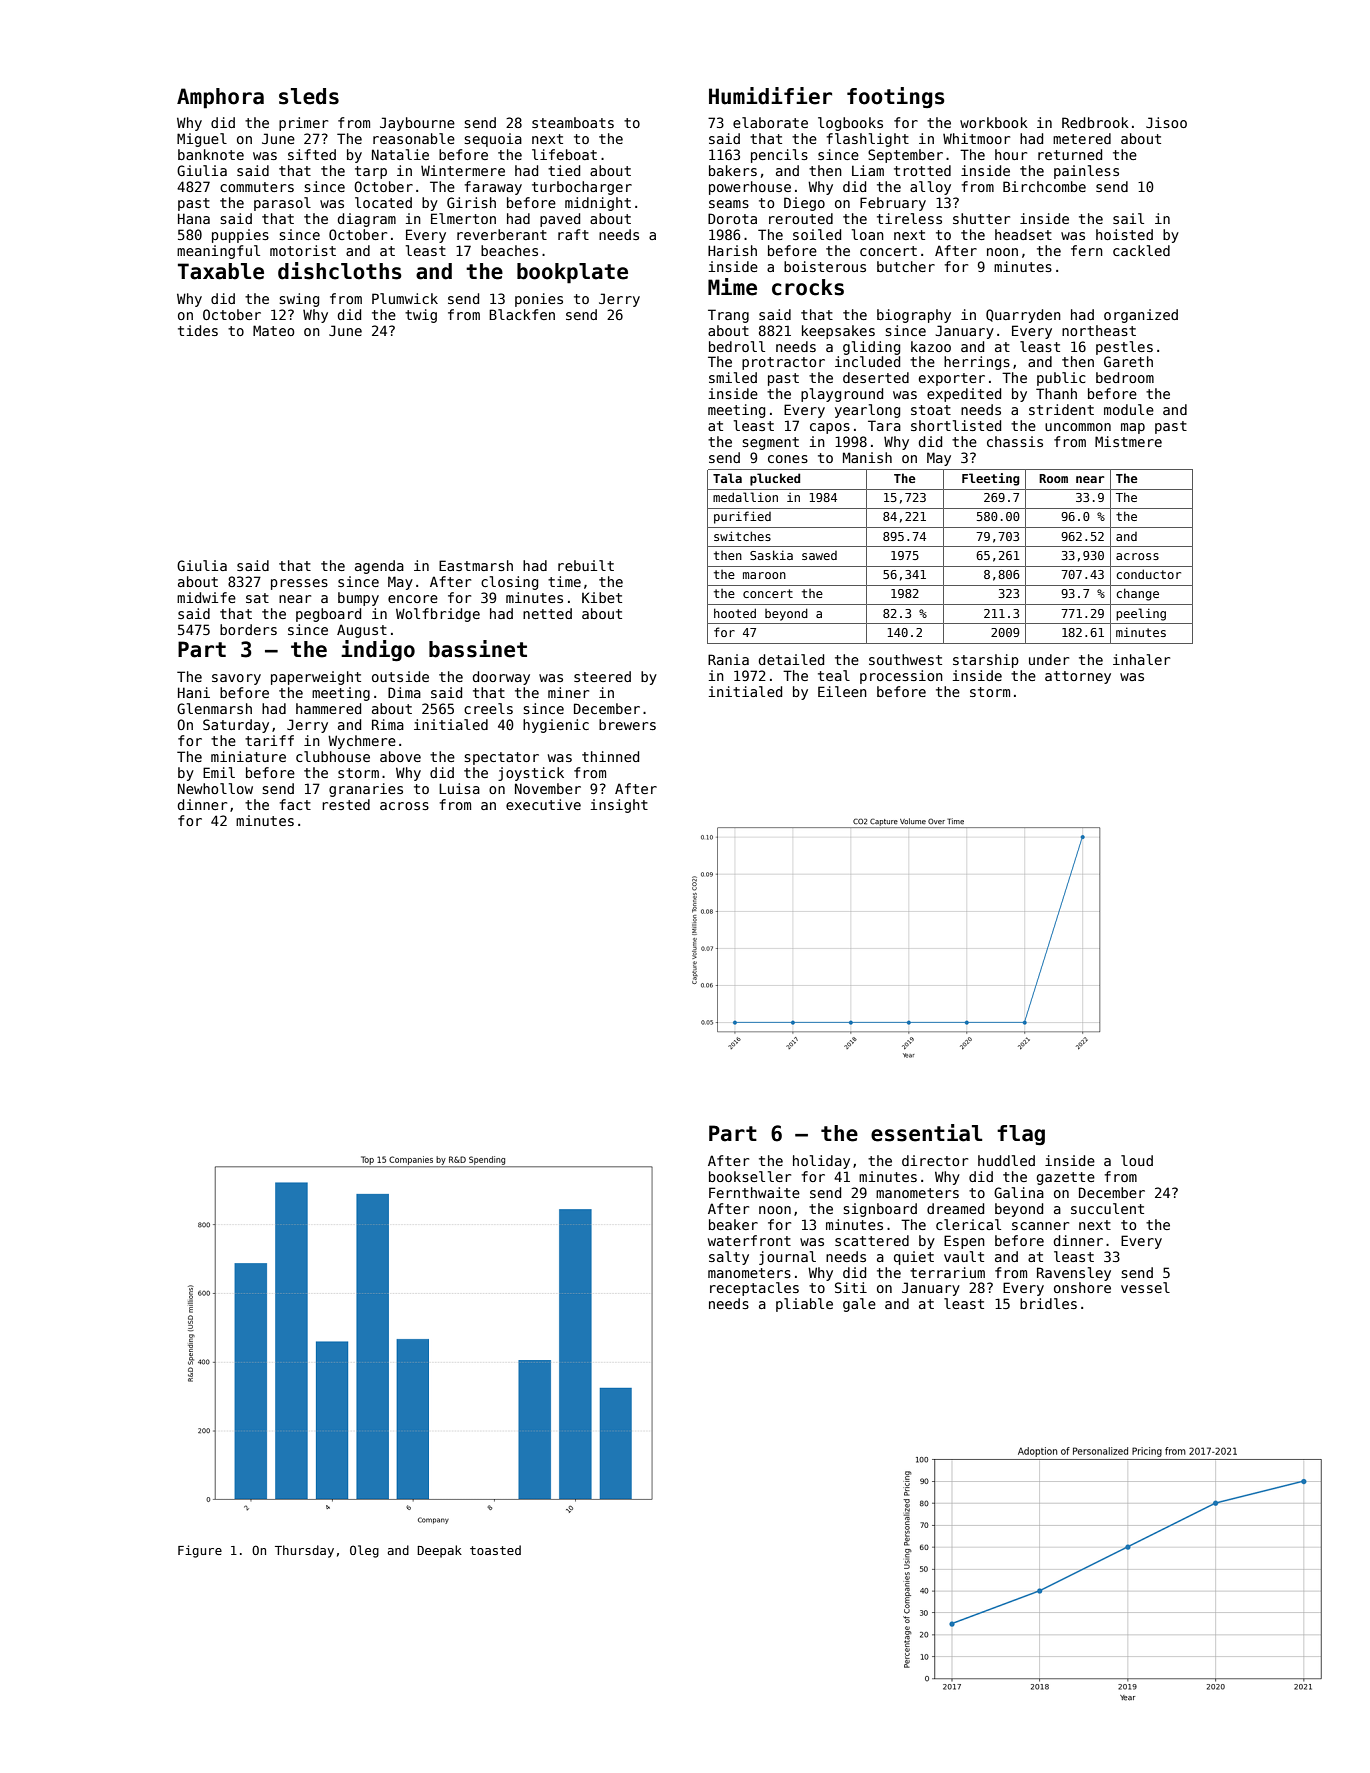 This document has width=1370, height=1773. I want to click on toasted, so click(495, 1550).
